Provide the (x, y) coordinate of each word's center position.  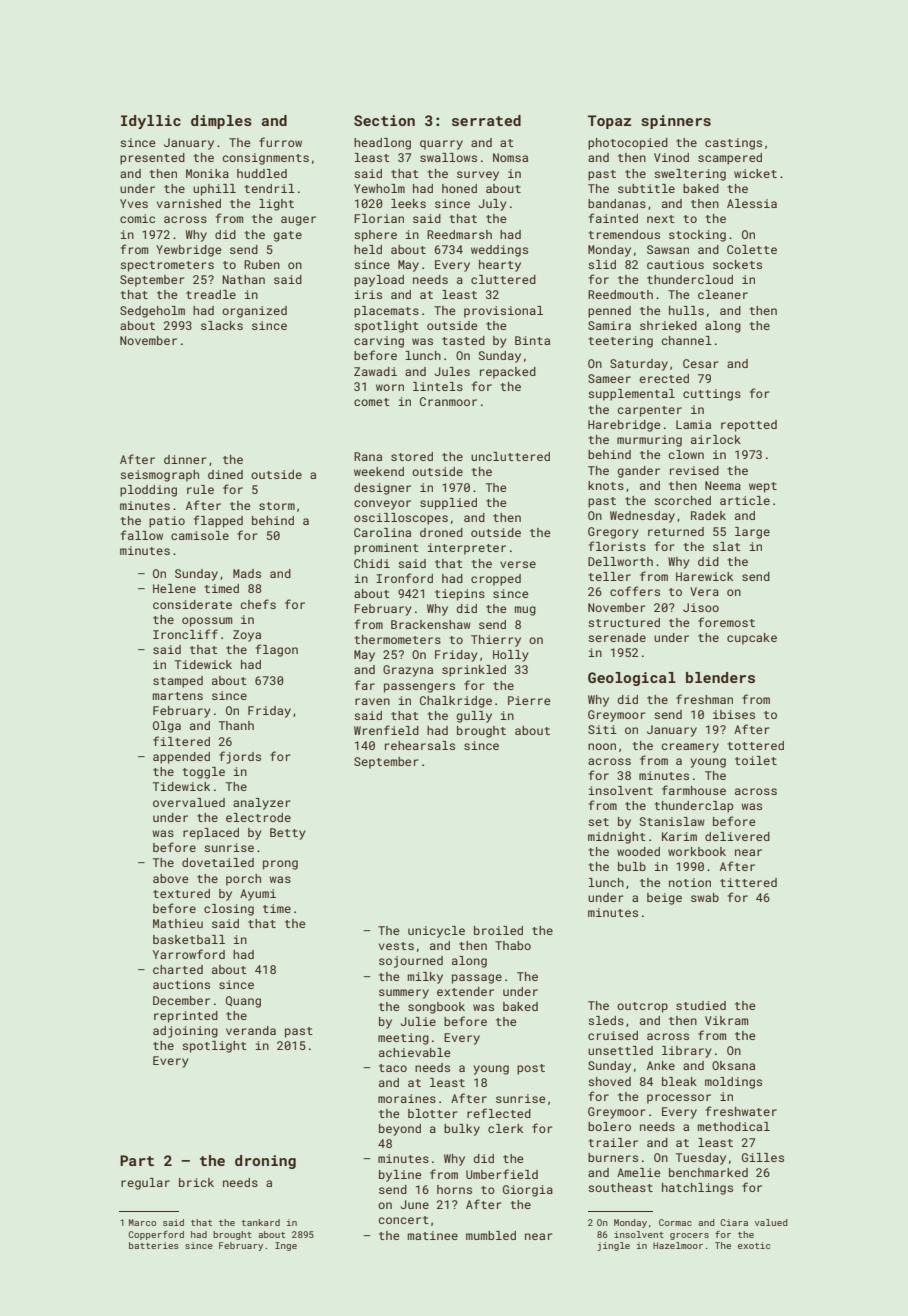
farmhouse (694, 790)
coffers (635, 591)
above (171, 878)
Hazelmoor (678, 1245)
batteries (154, 1245)
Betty (287, 834)
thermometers (398, 639)
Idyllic (151, 122)
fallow (142, 535)
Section (384, 120)
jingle (613, 1246)
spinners (676, 122)
